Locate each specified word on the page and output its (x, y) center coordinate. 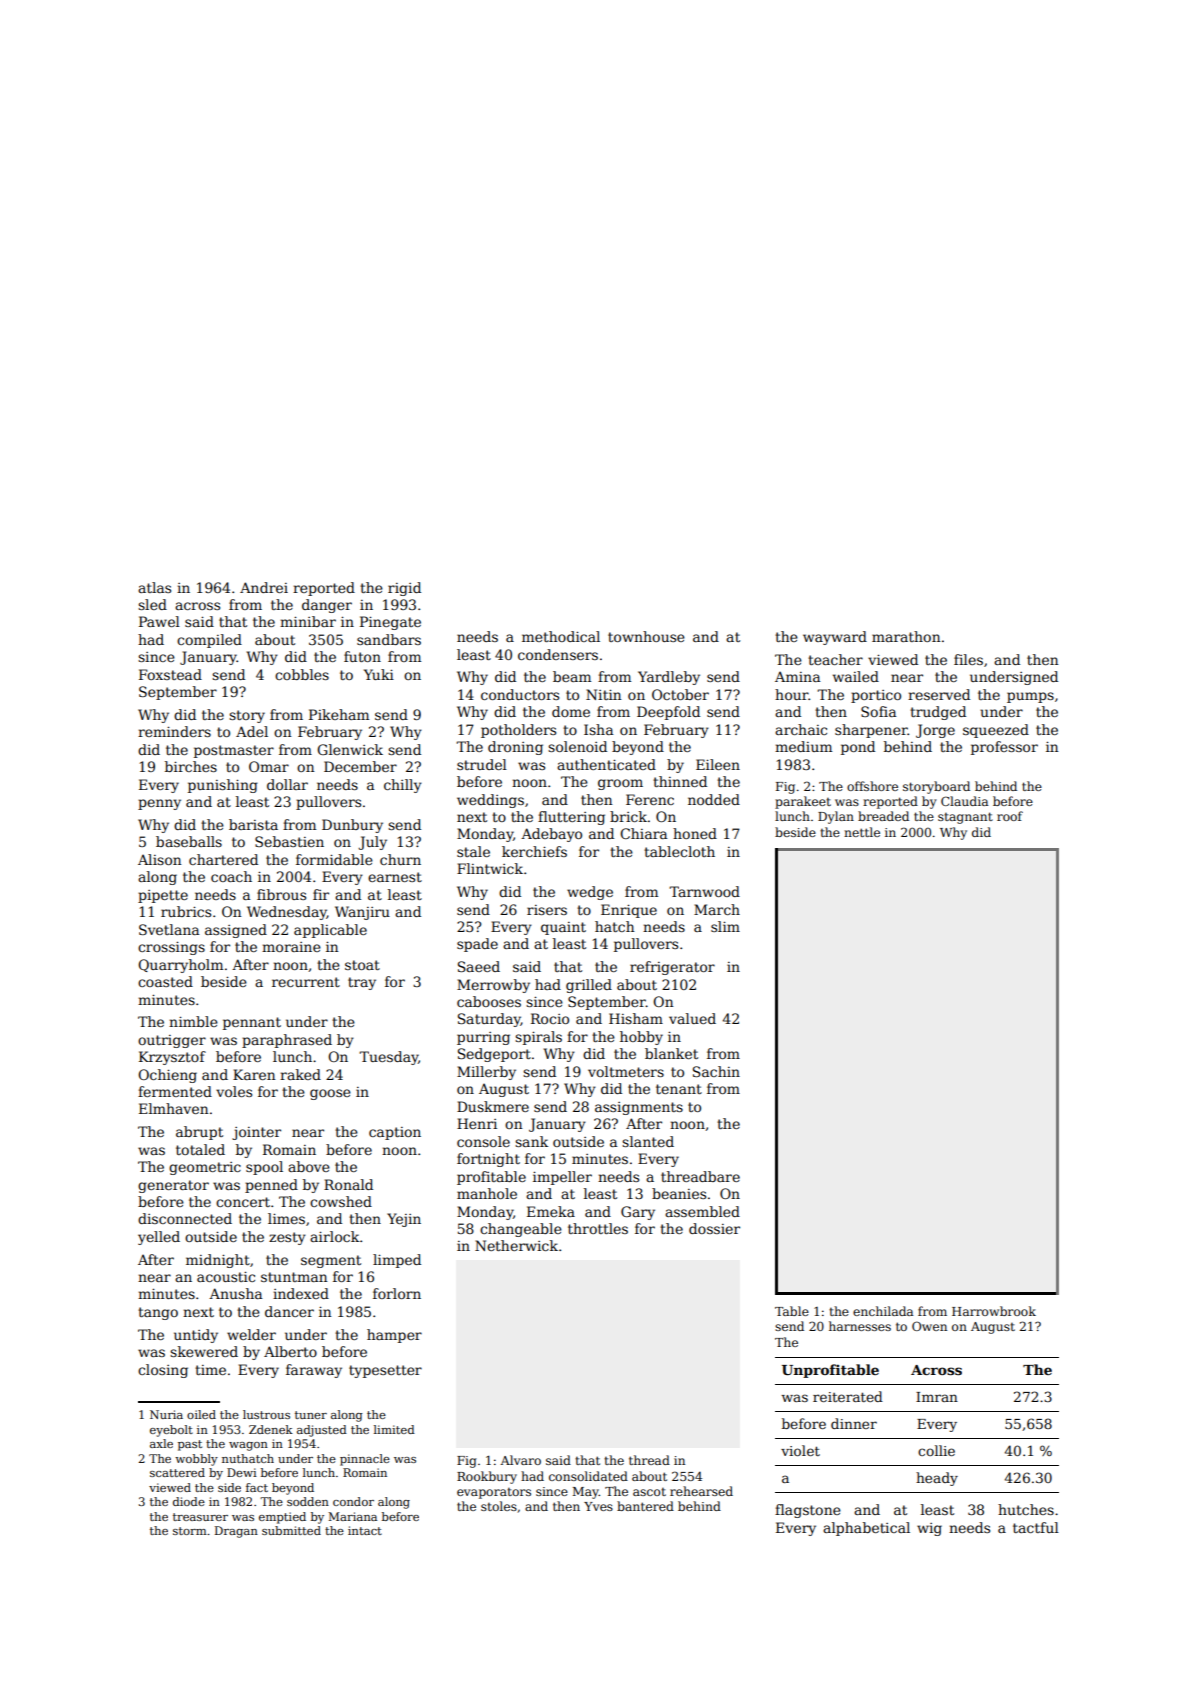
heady (937, 1479)
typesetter (385, 1371)
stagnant (965, 818)
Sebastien (289, 841)
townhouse (646, 636)
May (586, 1493)
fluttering (571, 818)
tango (158, 1313)
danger (327, 606)
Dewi (242, 1472)
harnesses (860, 1326)
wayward (835, 638)
